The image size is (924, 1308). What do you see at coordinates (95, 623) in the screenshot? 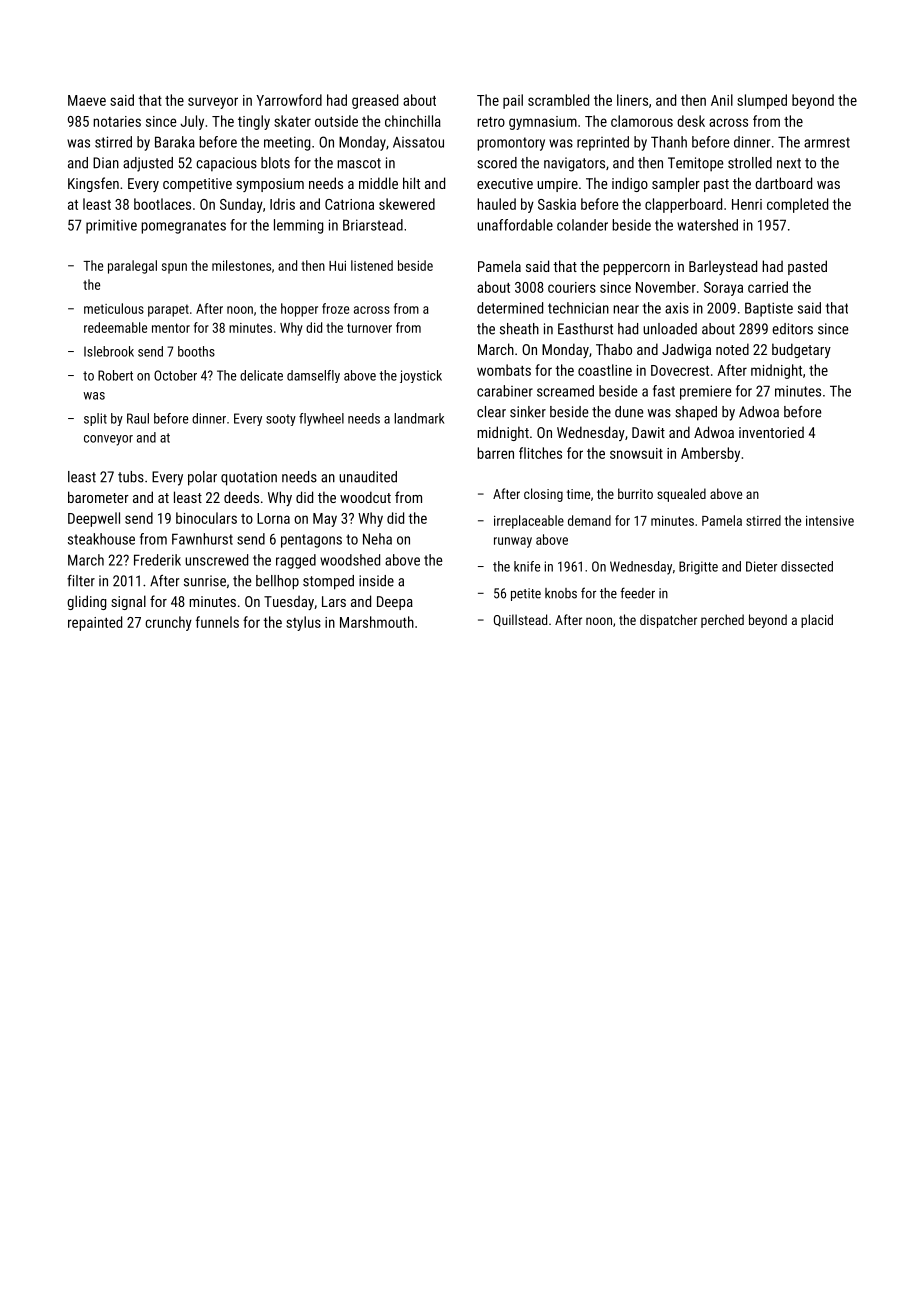
I see `repainted` at bounding box center [95, 623].
